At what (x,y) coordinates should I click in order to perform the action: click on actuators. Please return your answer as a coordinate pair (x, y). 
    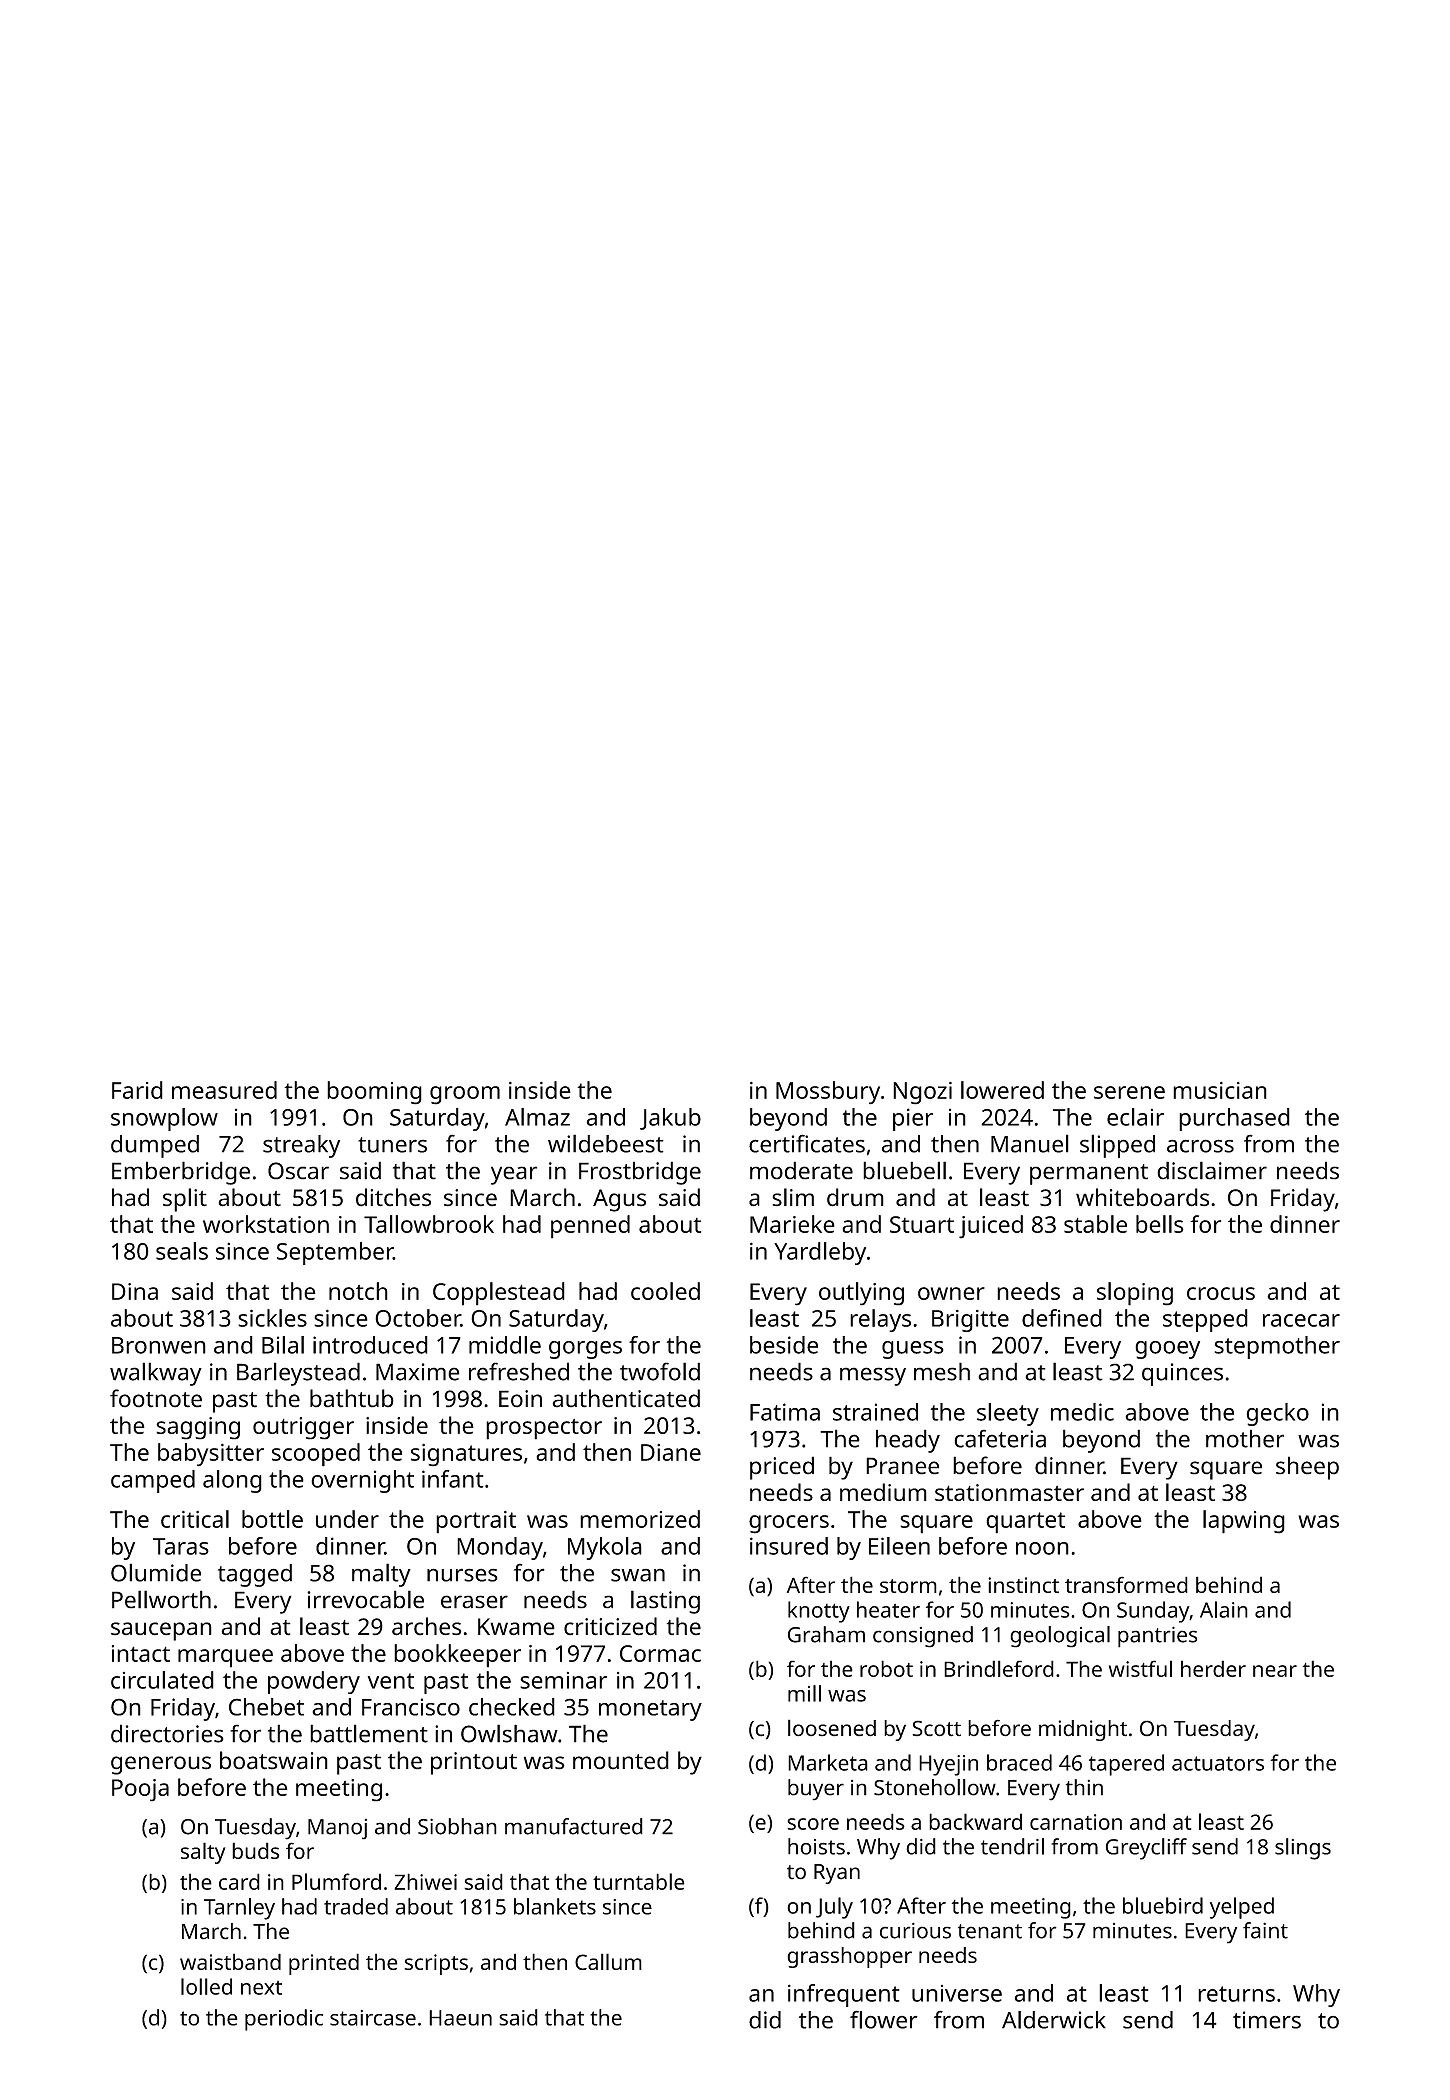
    Looking at the image, I should click on (1218, 1763).
